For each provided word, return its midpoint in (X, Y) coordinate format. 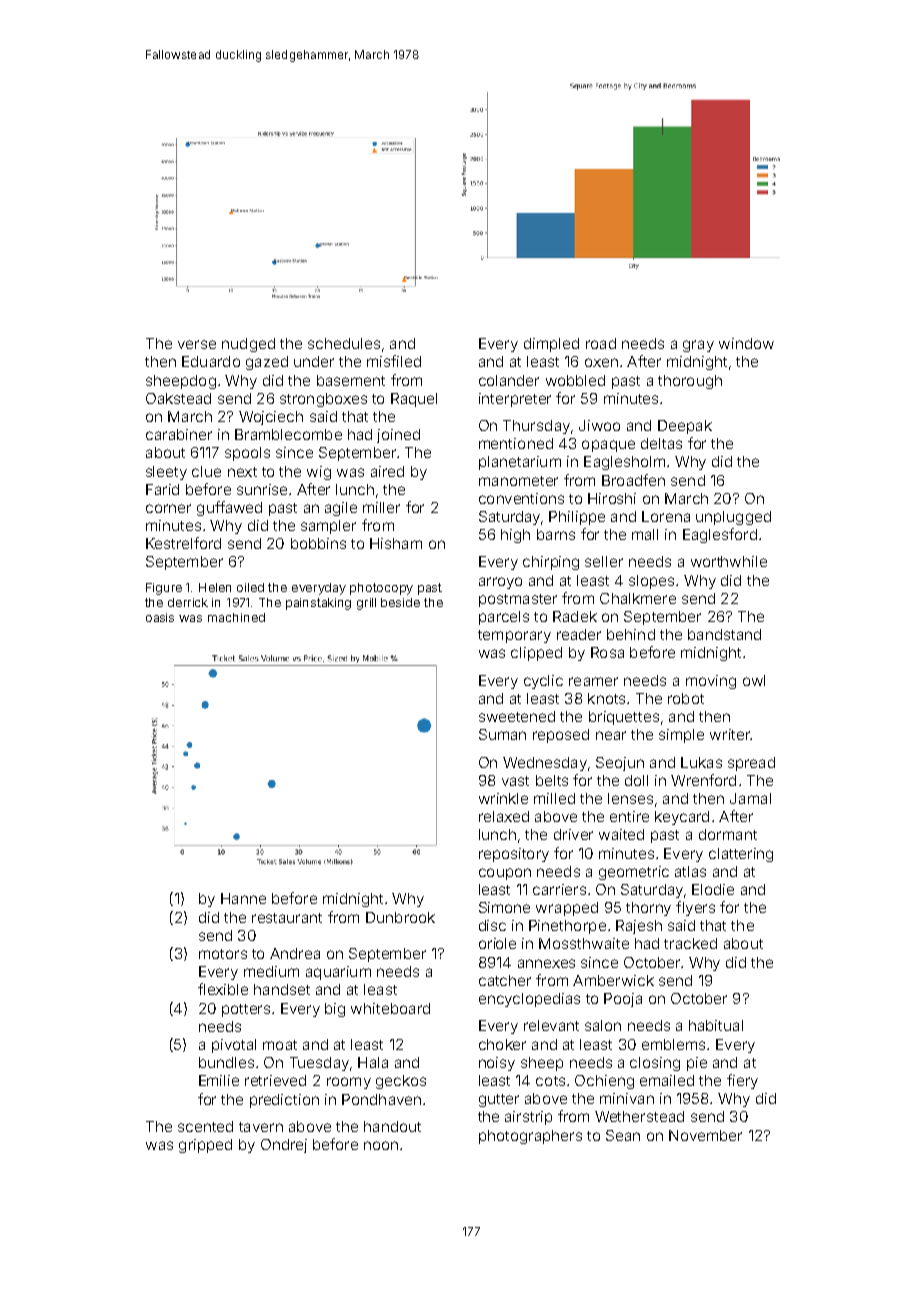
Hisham (396, 543)
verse (197, 344)
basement (351, 380)
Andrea (295, 953)
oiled (250, 587)
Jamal (750, 798)
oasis (160, 617)
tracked (690, 943)
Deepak (685, 427)
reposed (561, 736)
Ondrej (284, 1146)
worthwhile (729, 561)
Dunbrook (400, 917)
